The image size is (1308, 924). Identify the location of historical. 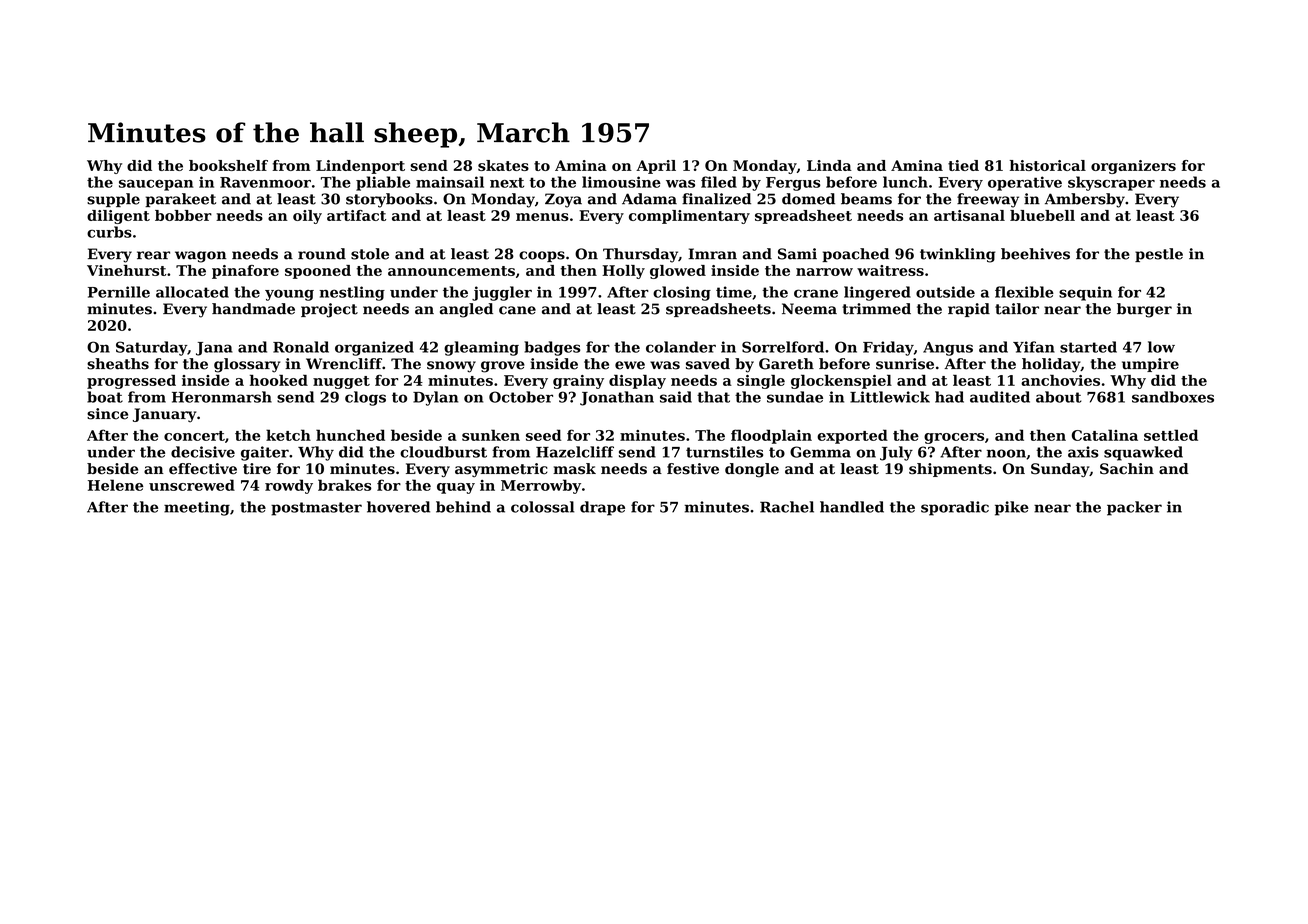
(1048, 165).
